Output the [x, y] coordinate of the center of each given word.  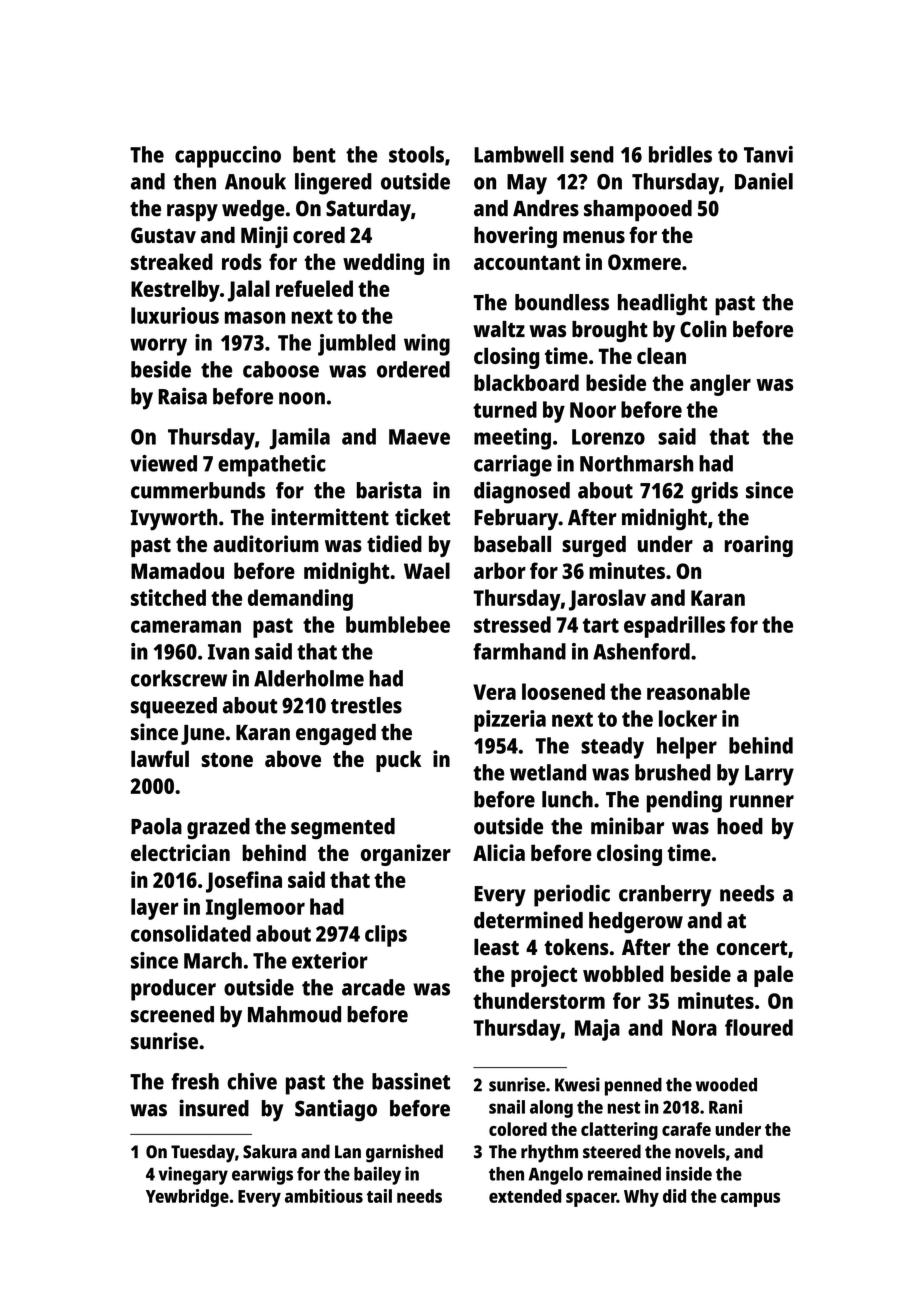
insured [214, 1108]
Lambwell [519, 154]
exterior [330, 960]
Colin [703, 329]
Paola [156, 826]
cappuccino [228, 157]
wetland [548, 772]
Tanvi [768, 154]
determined [528, 920]
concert [752, 948]
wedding [383, 264]
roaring [759, 546]
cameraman [186, 626]
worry [158, 347]
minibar [627, 826]
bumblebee [398, 624]
